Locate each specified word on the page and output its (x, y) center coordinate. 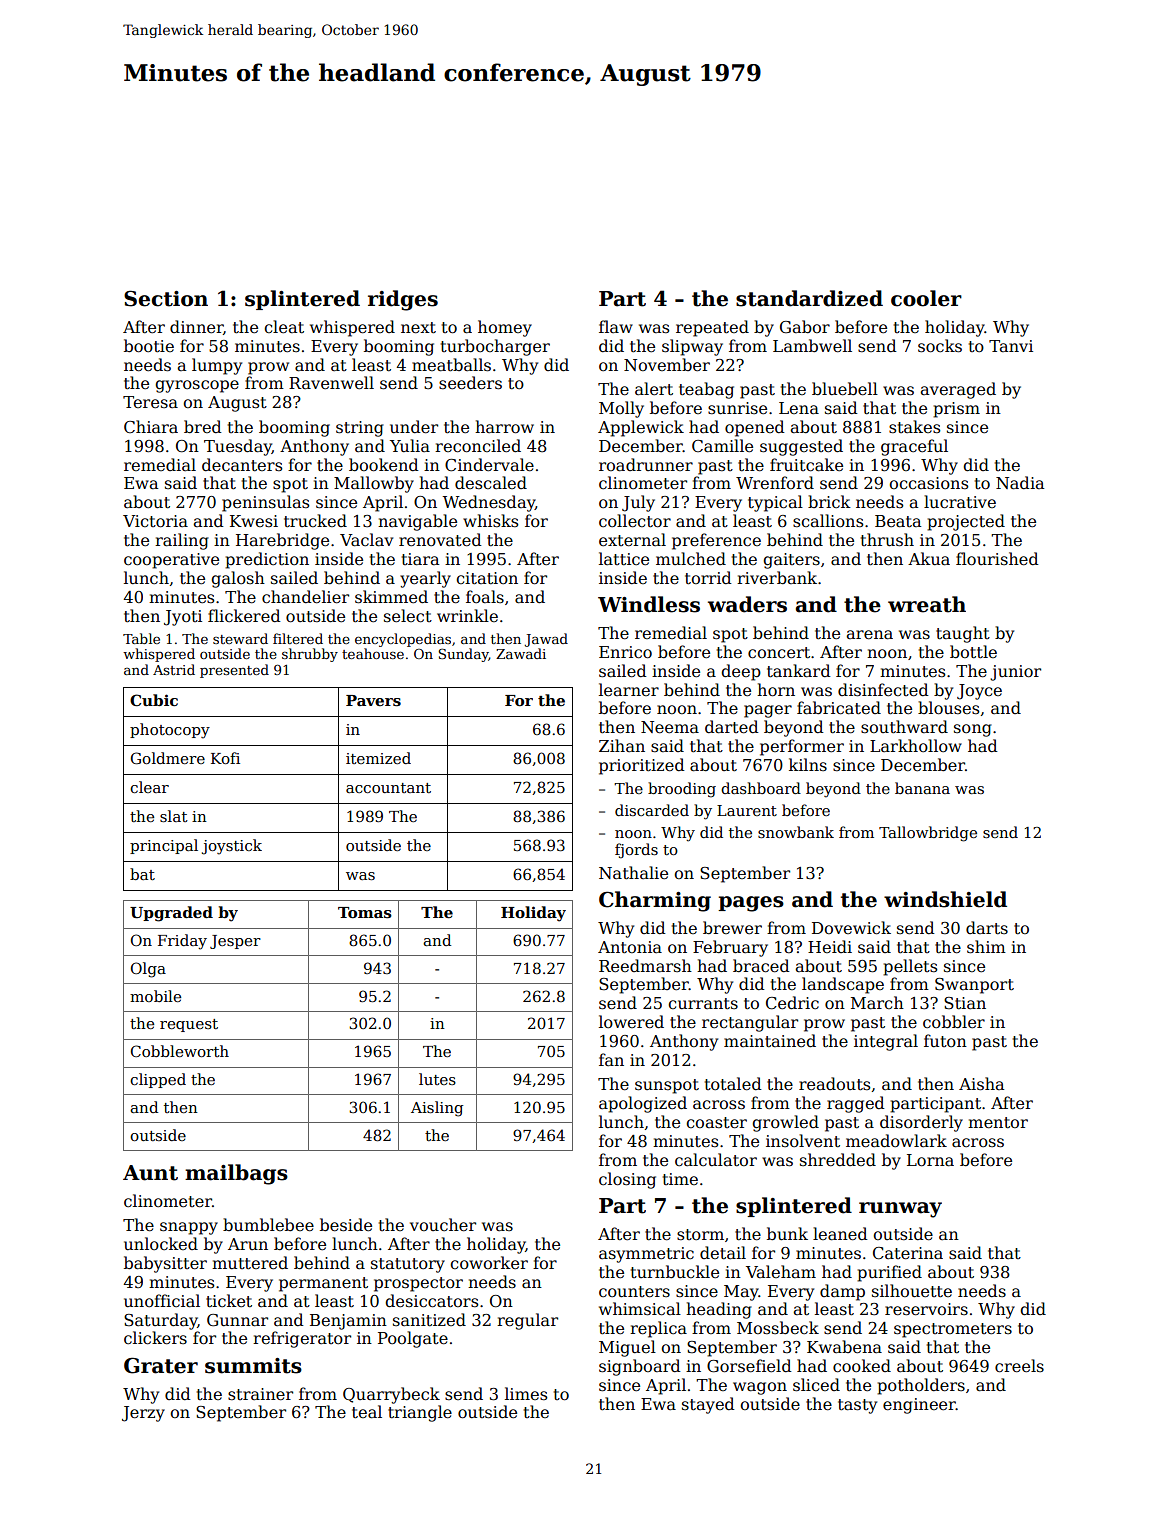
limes (526, 1393)
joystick (232, 847)
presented (234, 671)
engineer (919, 1406)
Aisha (981, 1084)
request (189, 1025)
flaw (616, 326)
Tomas (365, 913)
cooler (926, 298)
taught (963, 634)
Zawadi (521, 653)
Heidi (830, 946)
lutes (437, 1079)
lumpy (217, 366)
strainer (260, 1394)
